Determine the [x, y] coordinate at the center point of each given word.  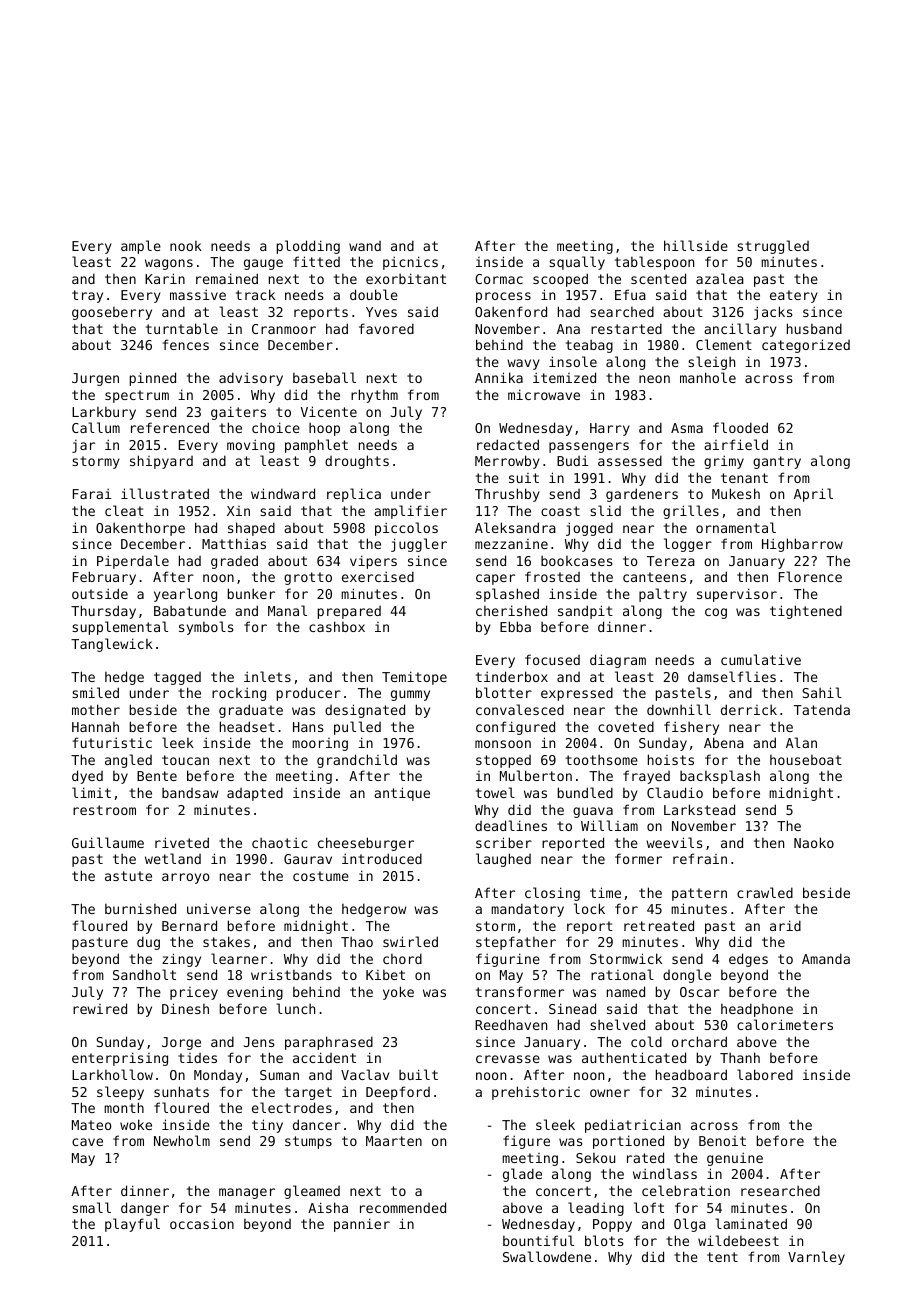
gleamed [312, 1192]
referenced [170, 427]
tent [722, 1257]
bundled [585, 792]
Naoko [814, 842]
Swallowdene [547, 1256]
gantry [777, 462]
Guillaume [108, 842]
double [374, 294]
